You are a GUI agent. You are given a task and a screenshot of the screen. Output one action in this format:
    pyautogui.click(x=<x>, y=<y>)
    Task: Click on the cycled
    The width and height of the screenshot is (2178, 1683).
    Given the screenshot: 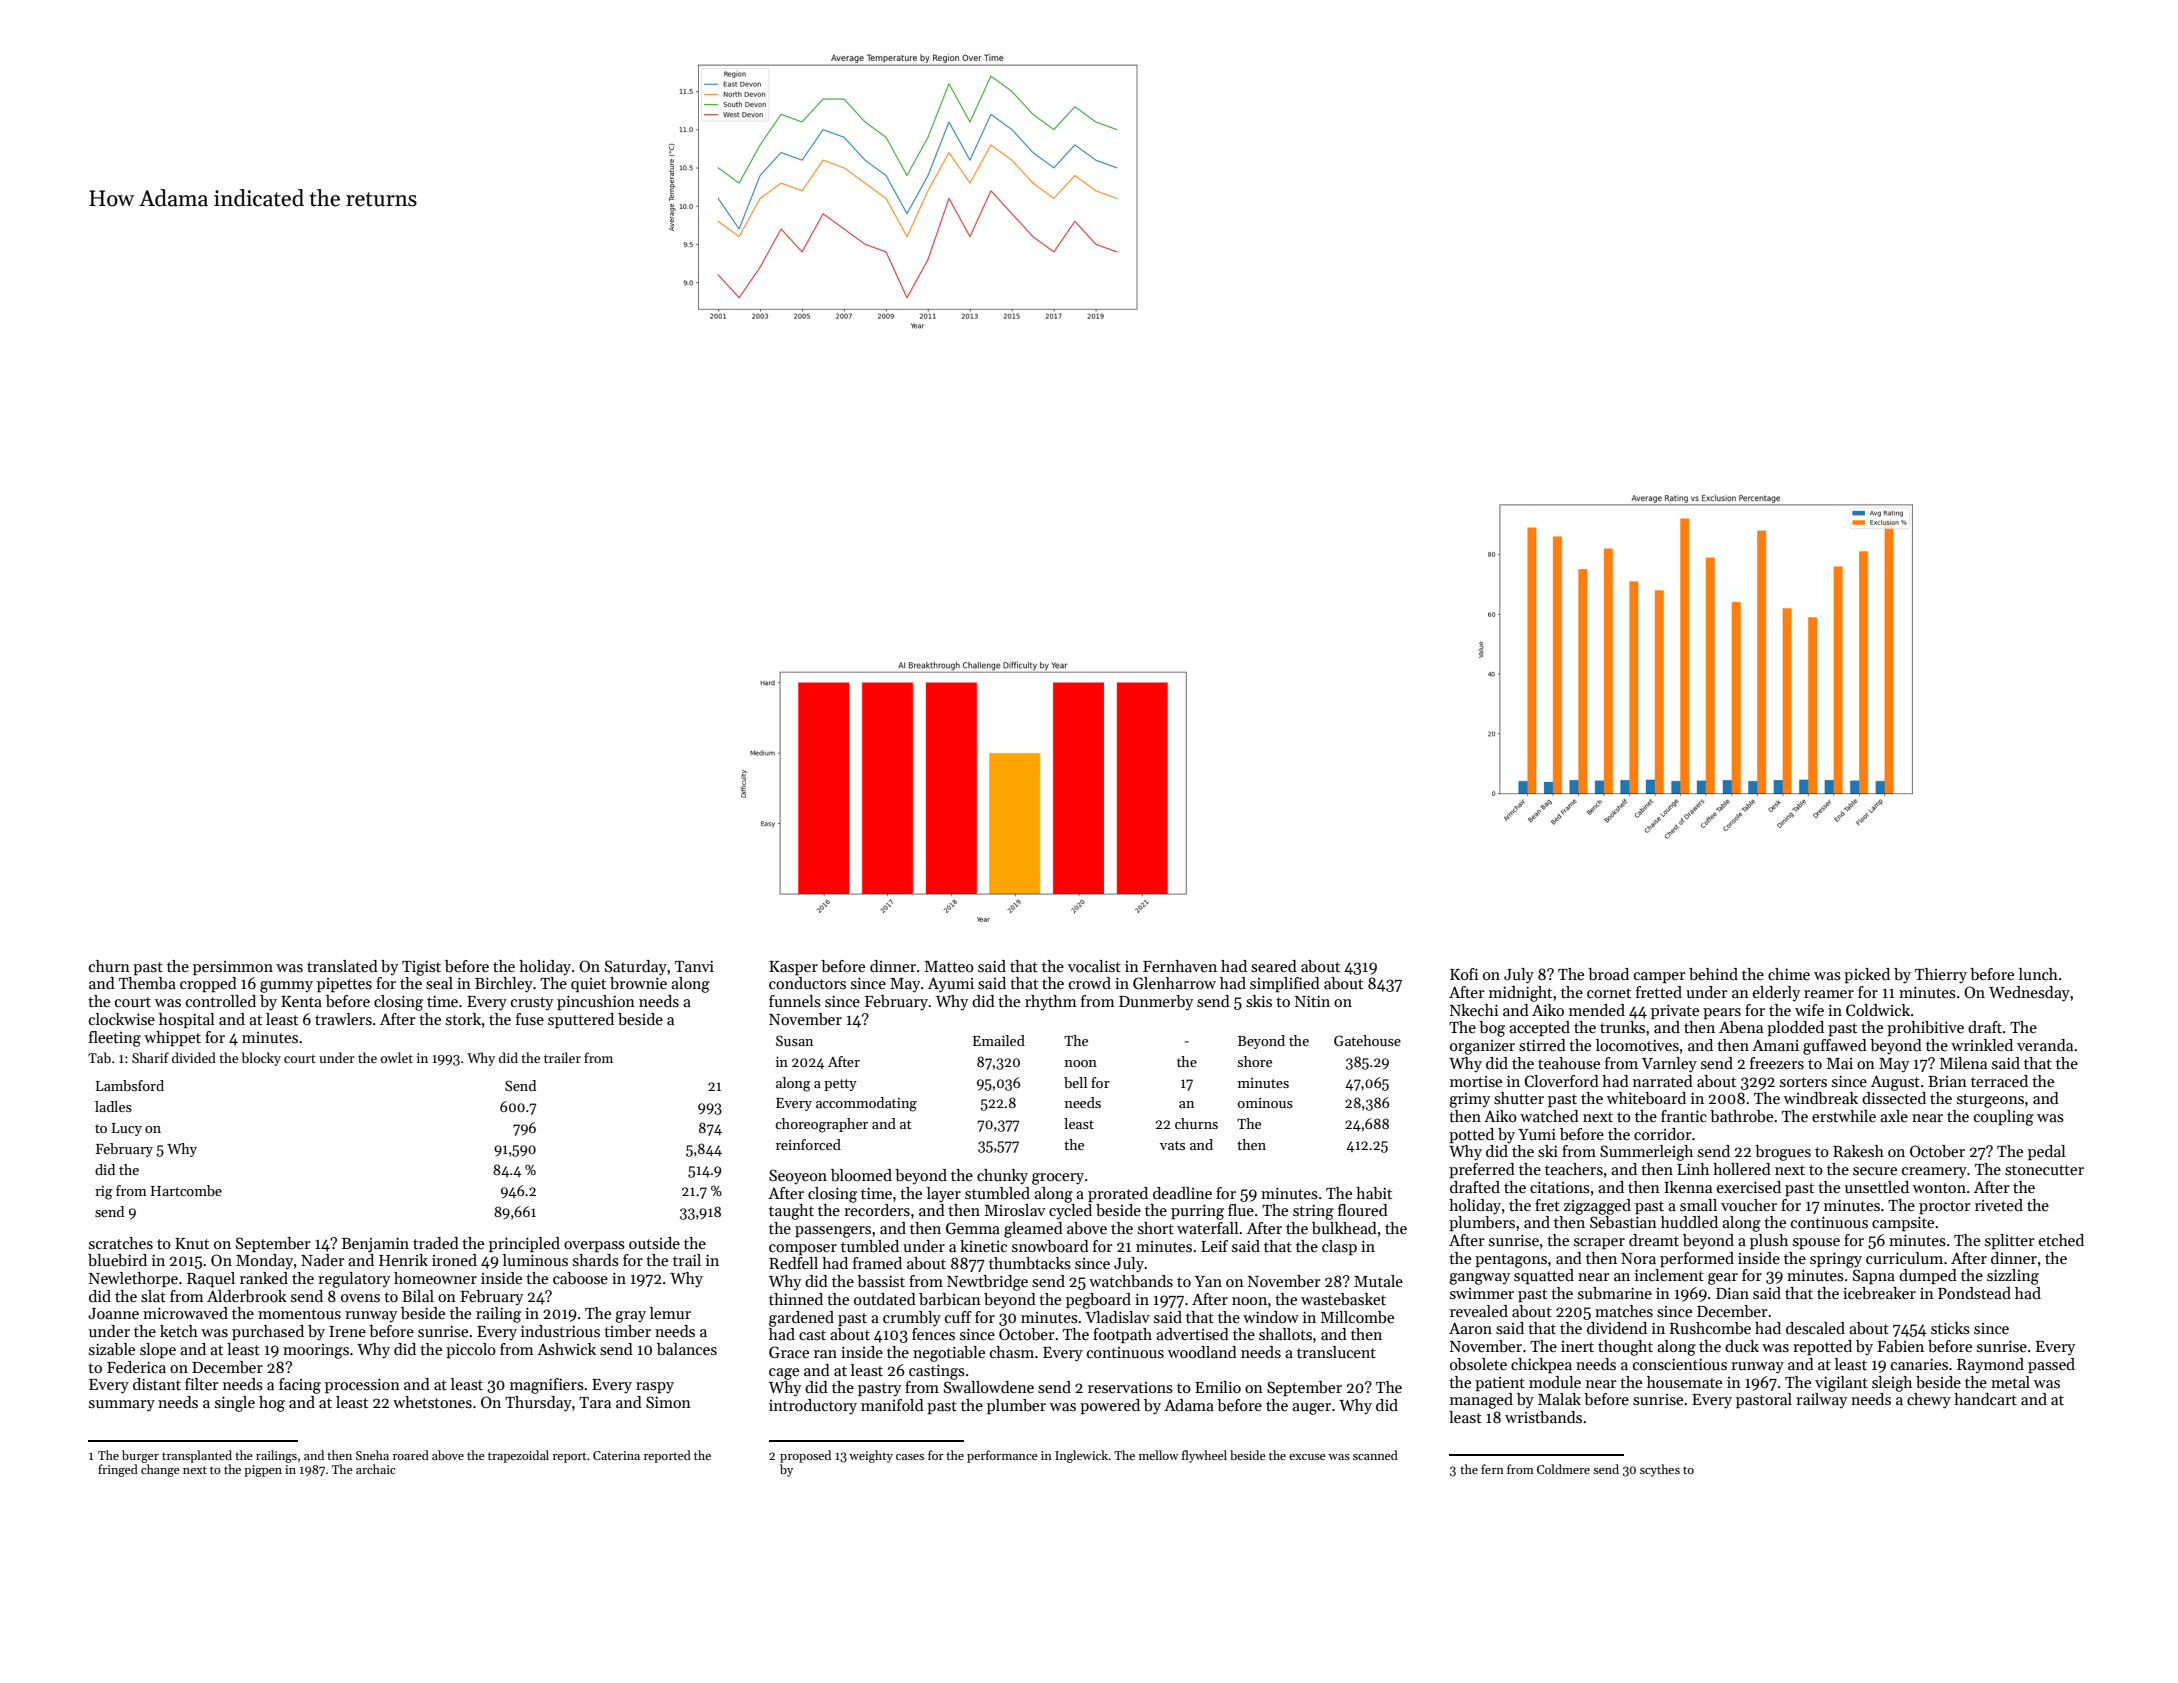 What is the action you would take?
    pyautogui.click(x=1070, y=1212)
